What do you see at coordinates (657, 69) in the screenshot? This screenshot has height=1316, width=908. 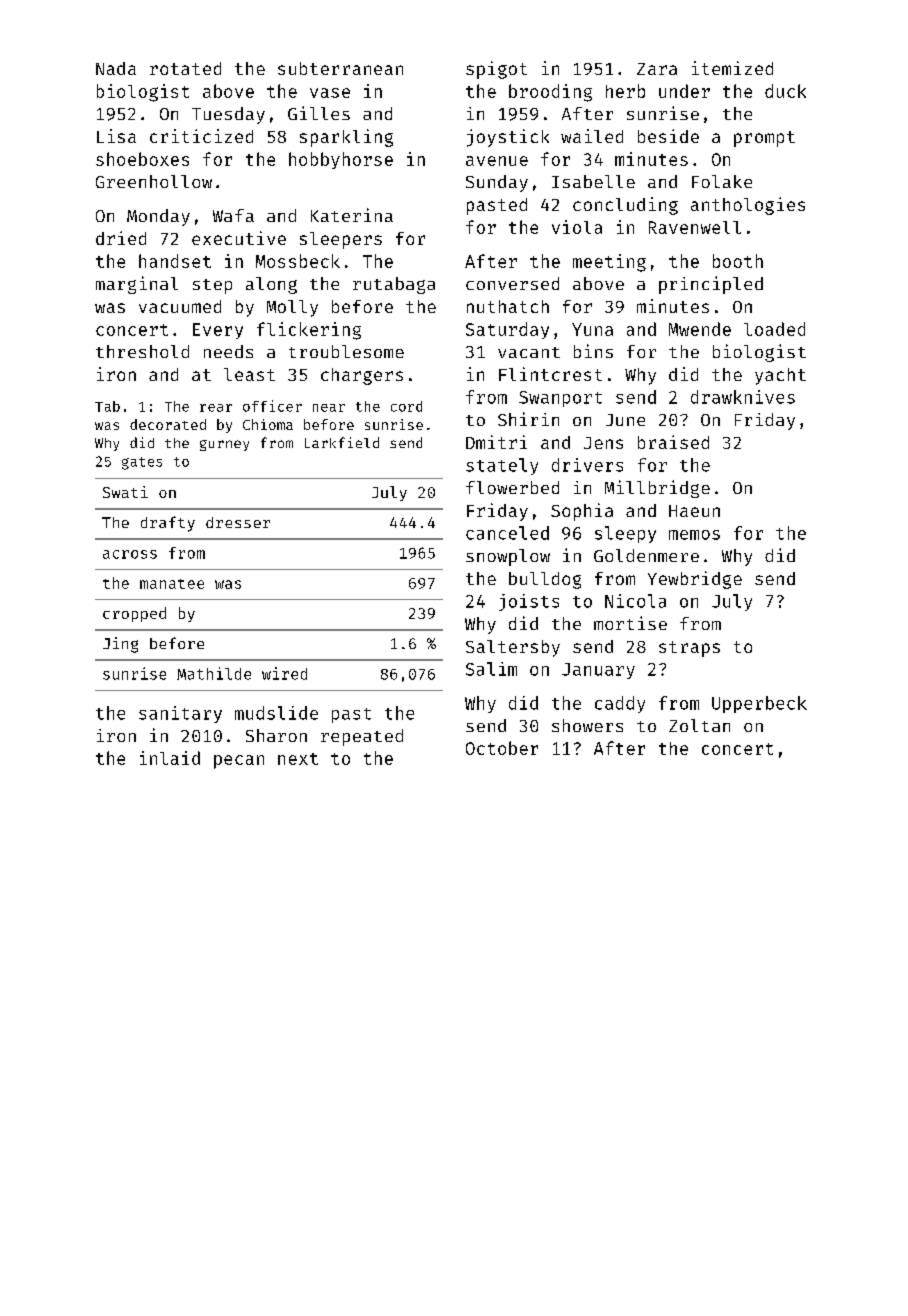 I see `Zara` at bounding box center [657, 69].
